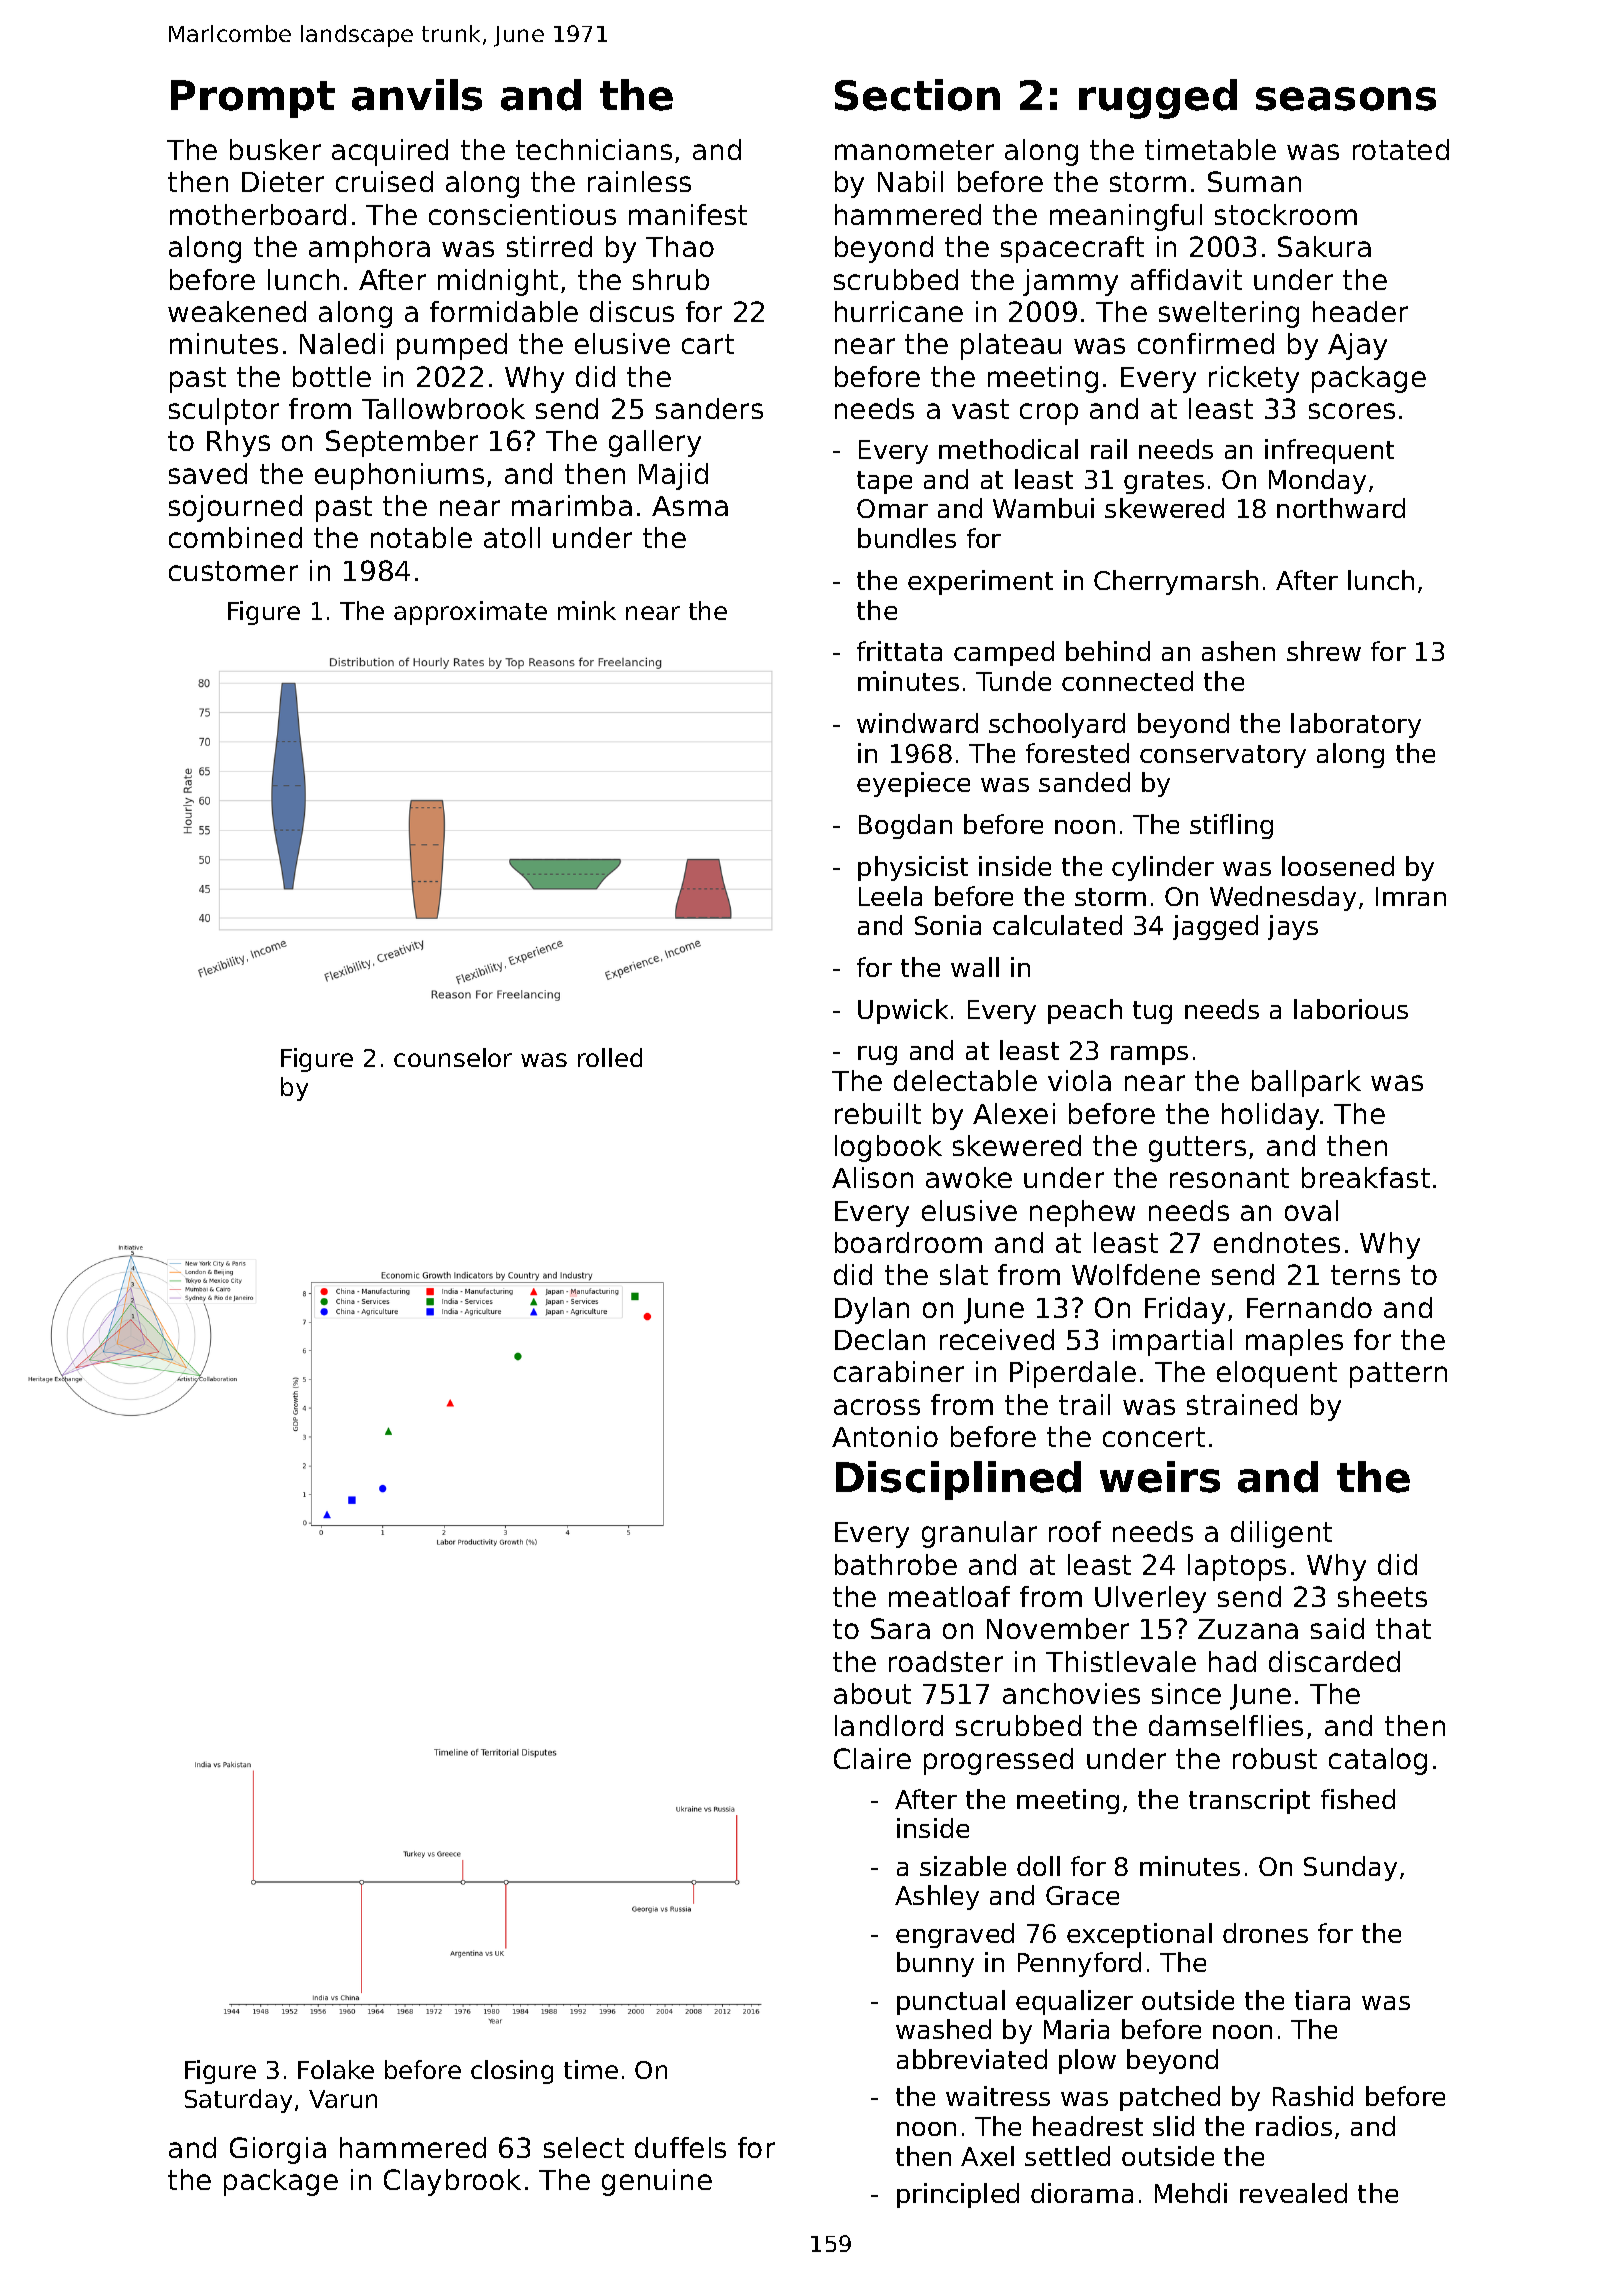 Image resolution: width=1620 pixels, height=2292 pixels. I want to click on breakfast, so click(1366, 1177).
